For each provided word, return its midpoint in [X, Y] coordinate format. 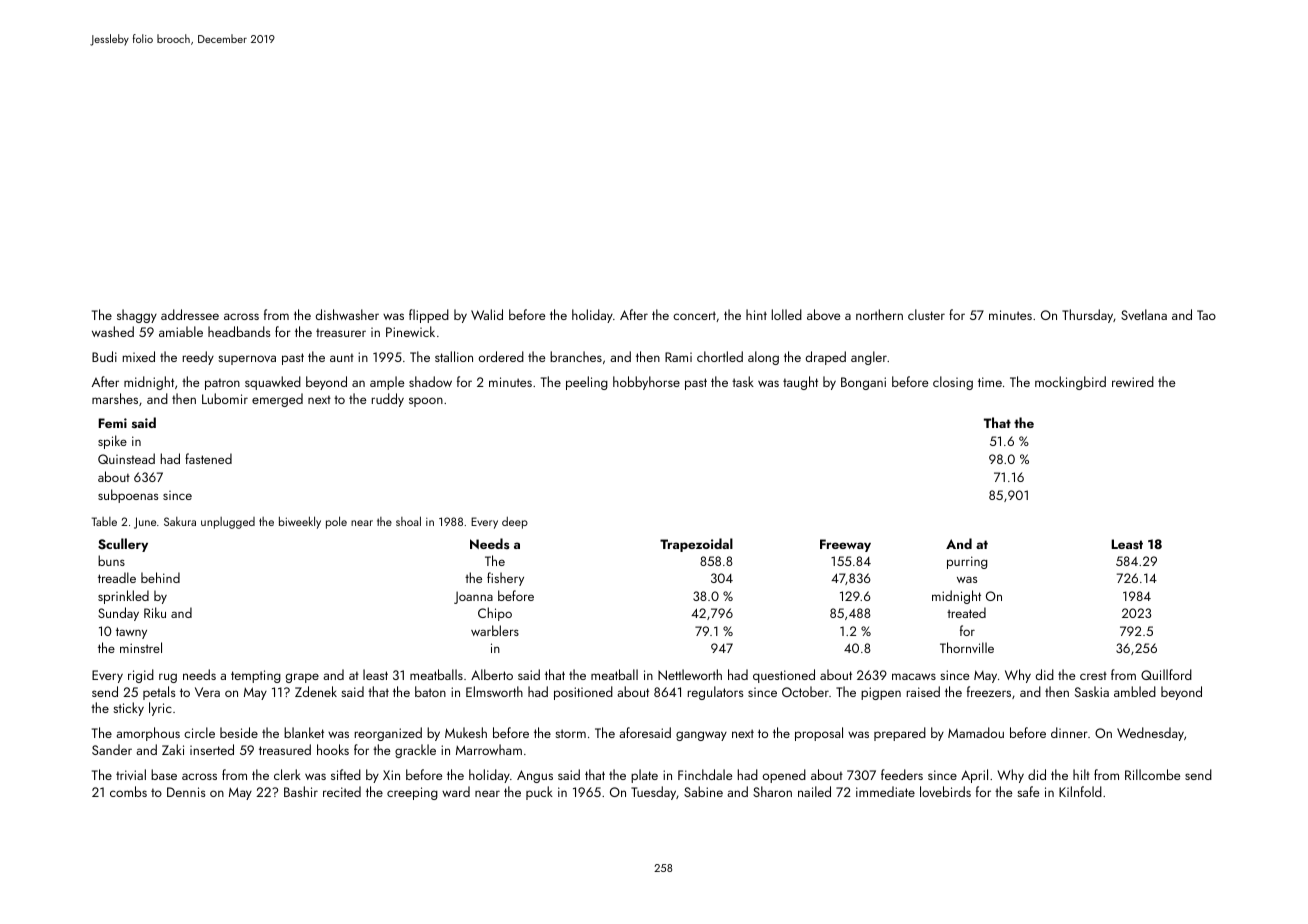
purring [967, 562]
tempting [256, 676]
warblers [495, 630]
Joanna [473, 597]
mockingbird [1070, 383]
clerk [287, 774]
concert [694, 315]
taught [800, 383]
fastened [208, 458]
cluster [926, 314]
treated [966, 612]
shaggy [137, 316]
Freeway [845, 545]
